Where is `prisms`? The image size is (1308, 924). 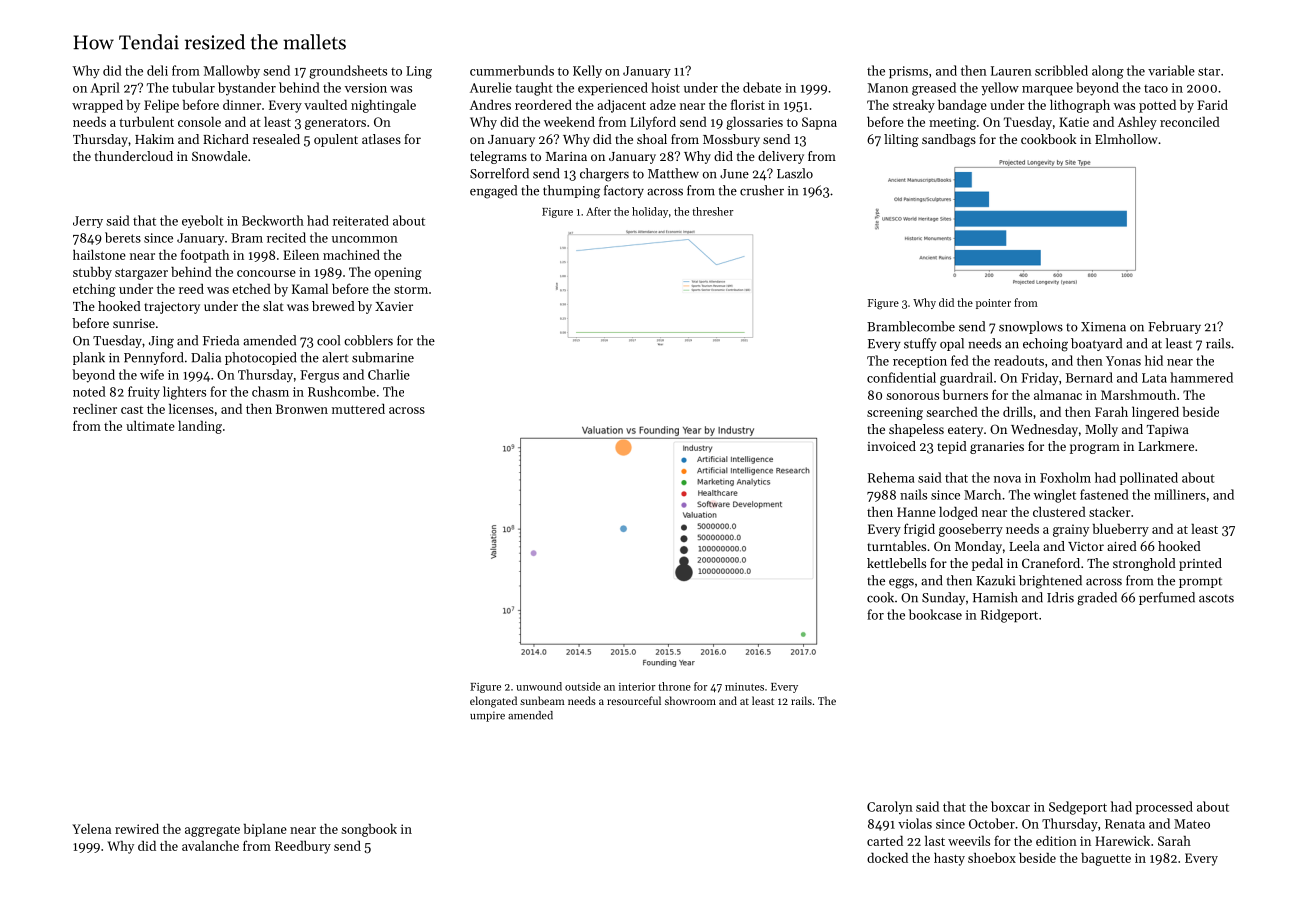 prisms is located at coordinates (908, 72).
